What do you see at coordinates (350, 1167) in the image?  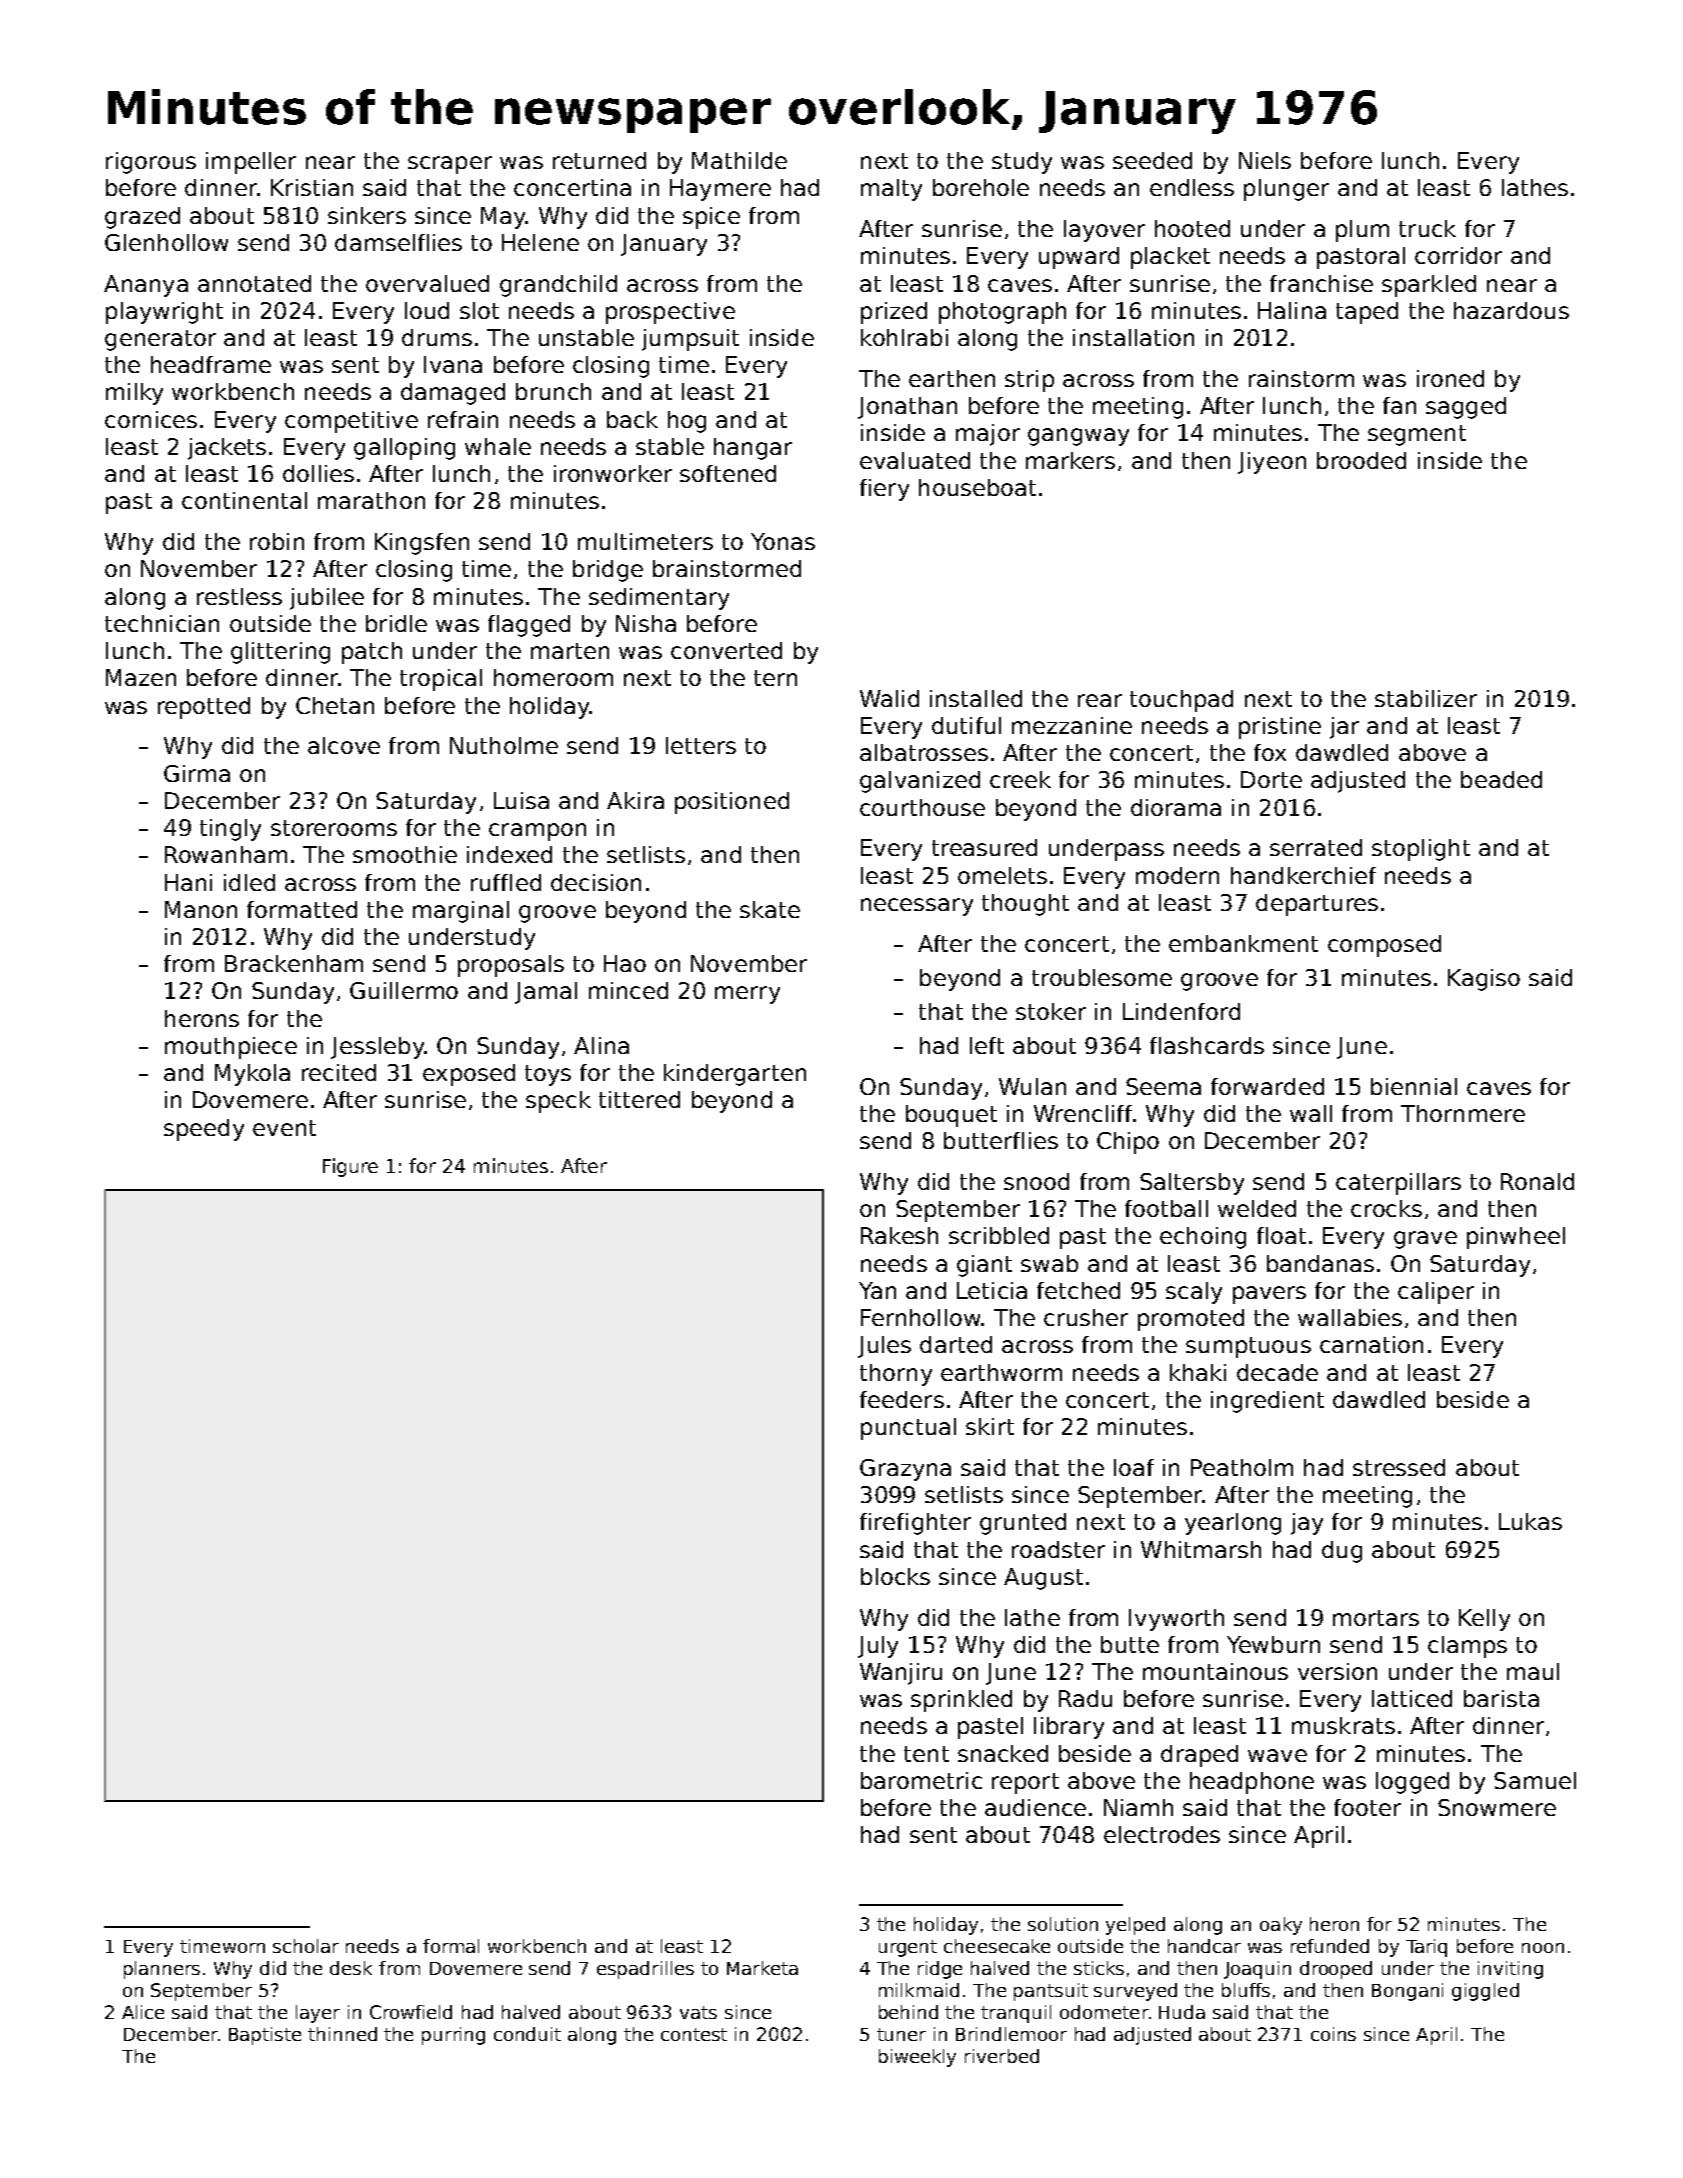 I see `Figure` at bounding box center [350, 1167].
